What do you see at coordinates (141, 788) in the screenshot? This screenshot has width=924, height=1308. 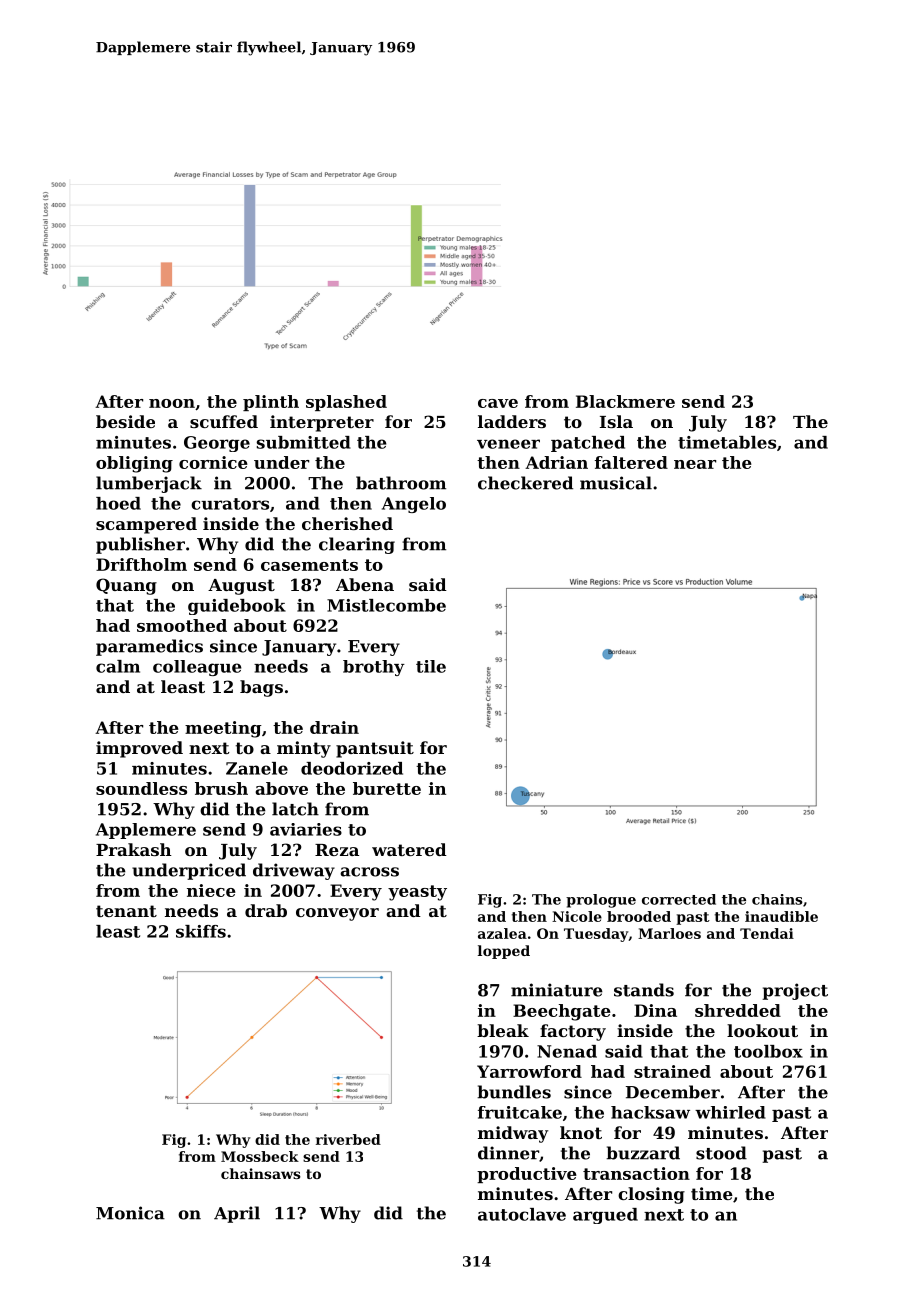 I see `soundless` at bounding box center [141, 788].
